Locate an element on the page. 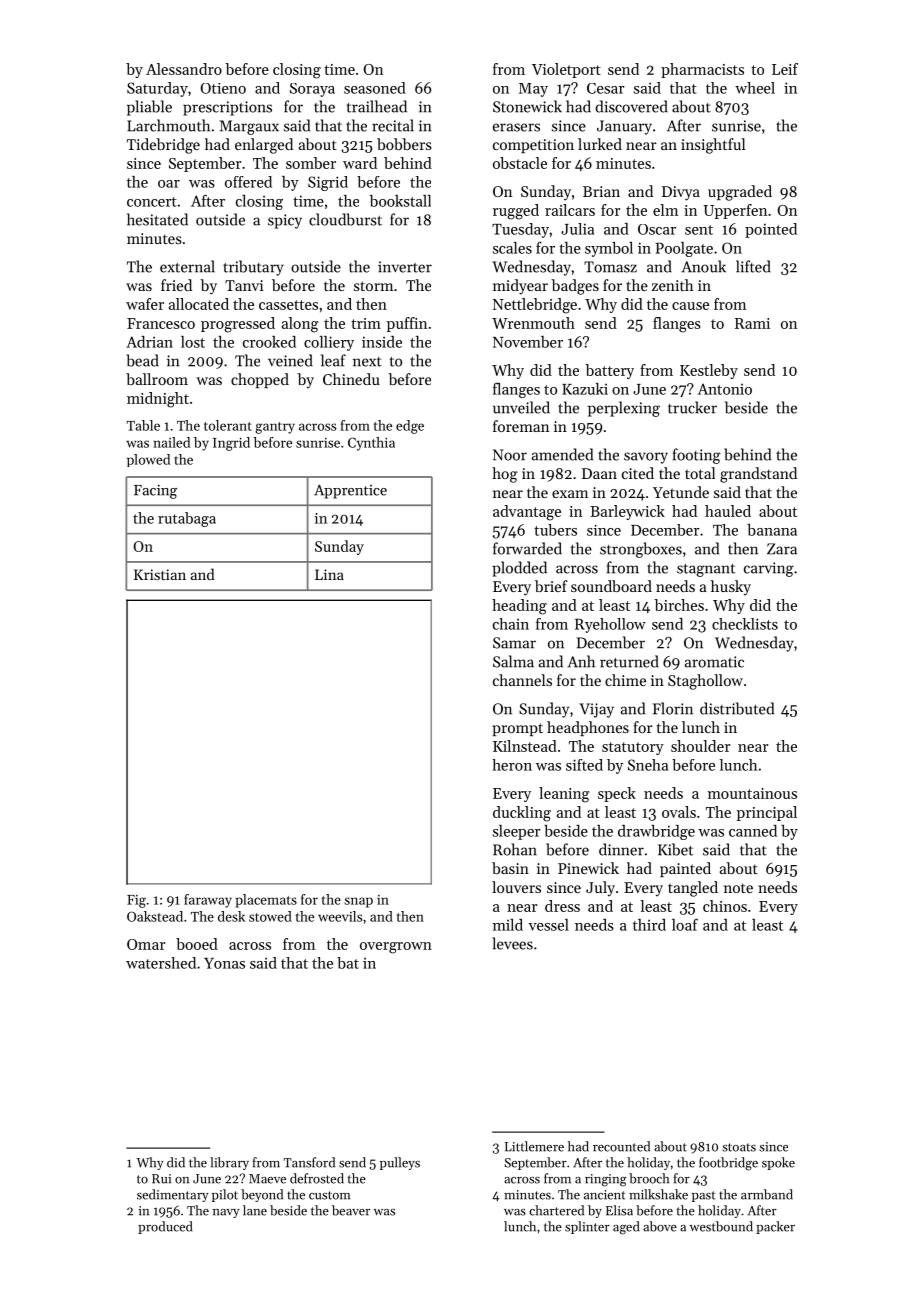 This document has height=1311, width=924. distributed is located at coordinates (737, 708).
